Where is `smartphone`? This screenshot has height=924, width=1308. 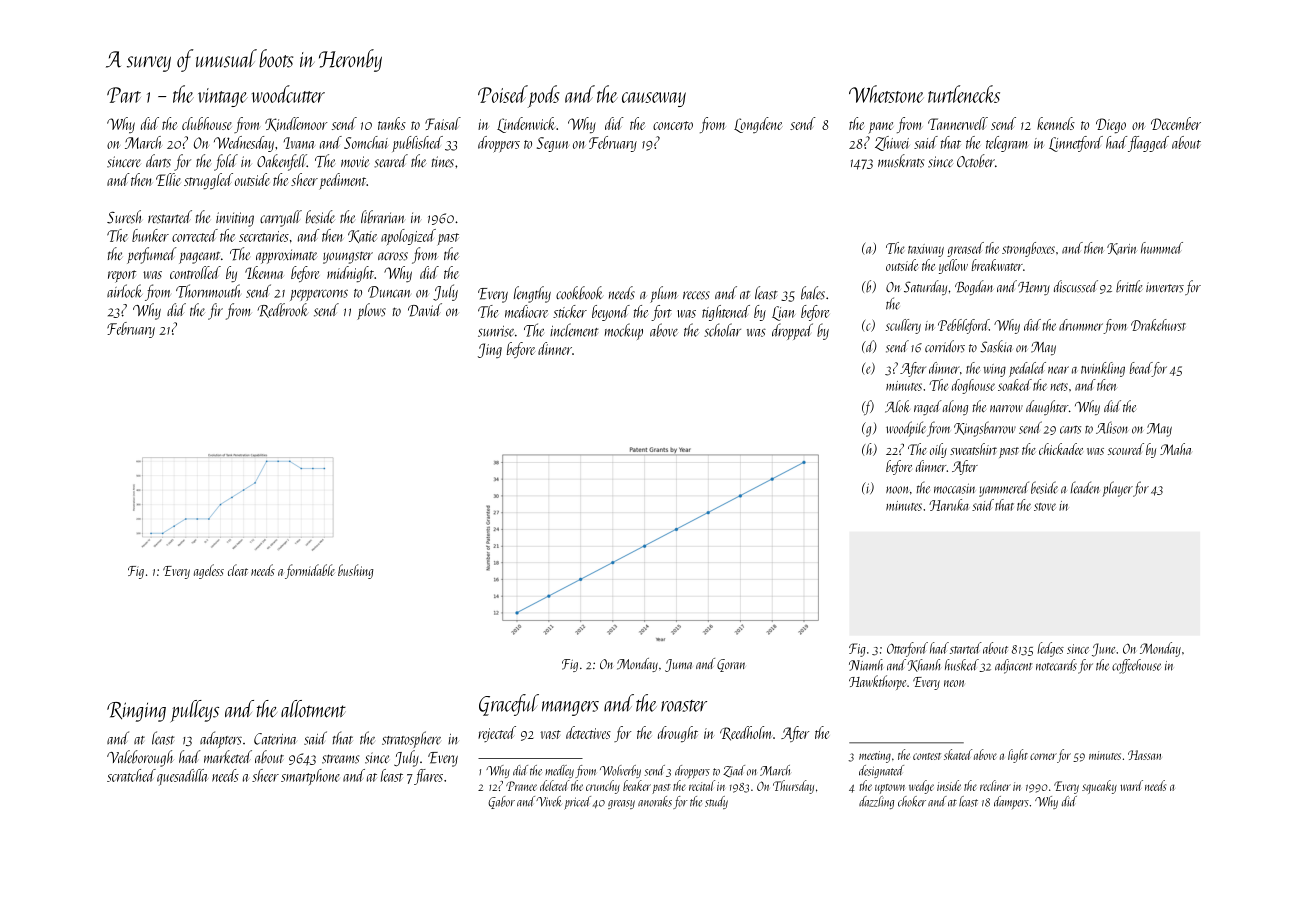 smartphone is located at coordinates (310, 777).
